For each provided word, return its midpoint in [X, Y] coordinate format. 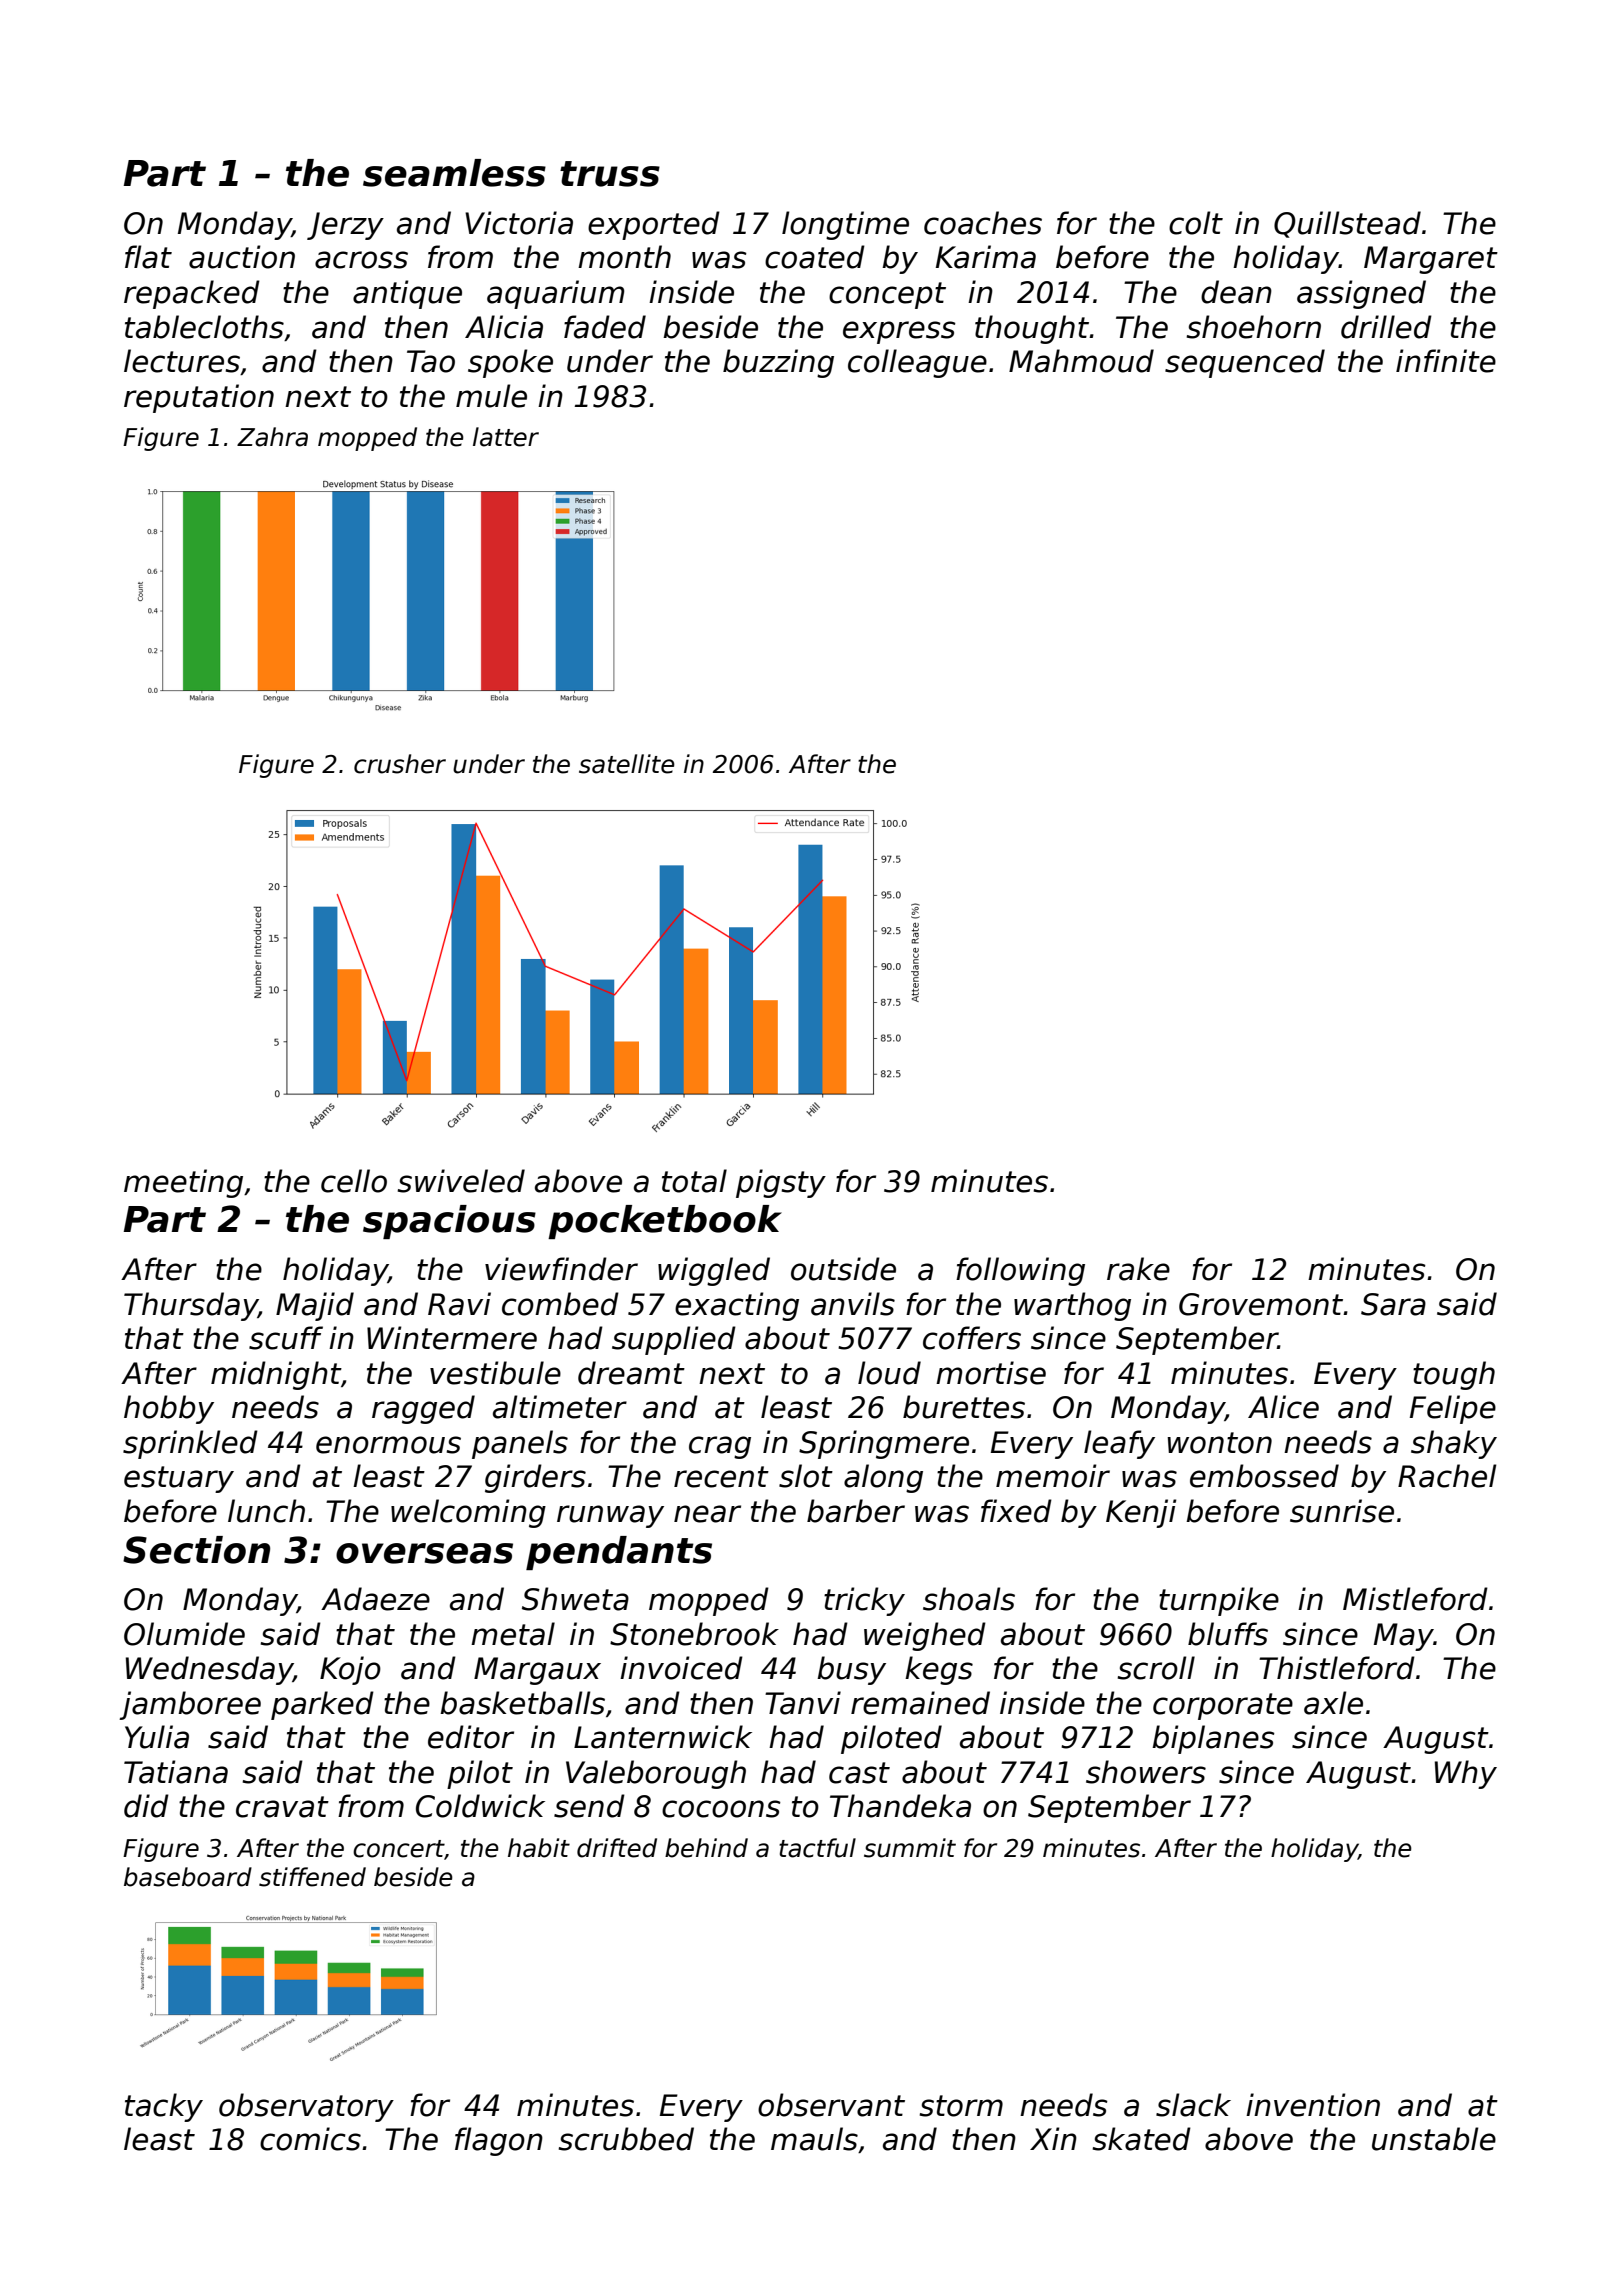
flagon [499, 2141]
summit [910, 1848]
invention [1313, 2105]
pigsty [781, 1183]
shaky [1454, 1444]
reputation [199, 398]
